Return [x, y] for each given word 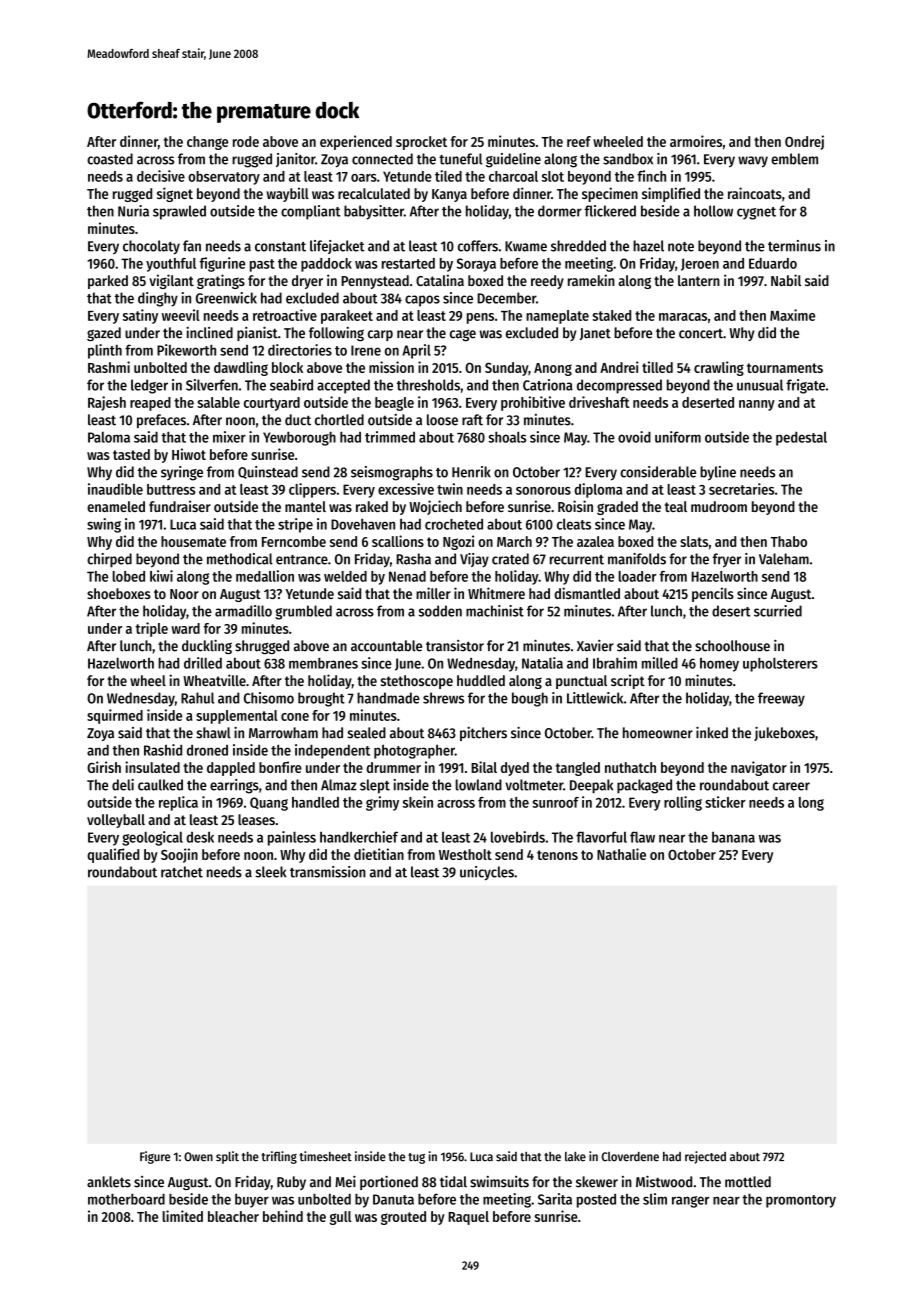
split [227, 1157]
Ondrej [804, 142]
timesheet [325, 1156]
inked [712, 732]
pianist [257, 333]
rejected [705, 1157]
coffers [478, 246]
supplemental [237, 717]
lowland [478, 785]
